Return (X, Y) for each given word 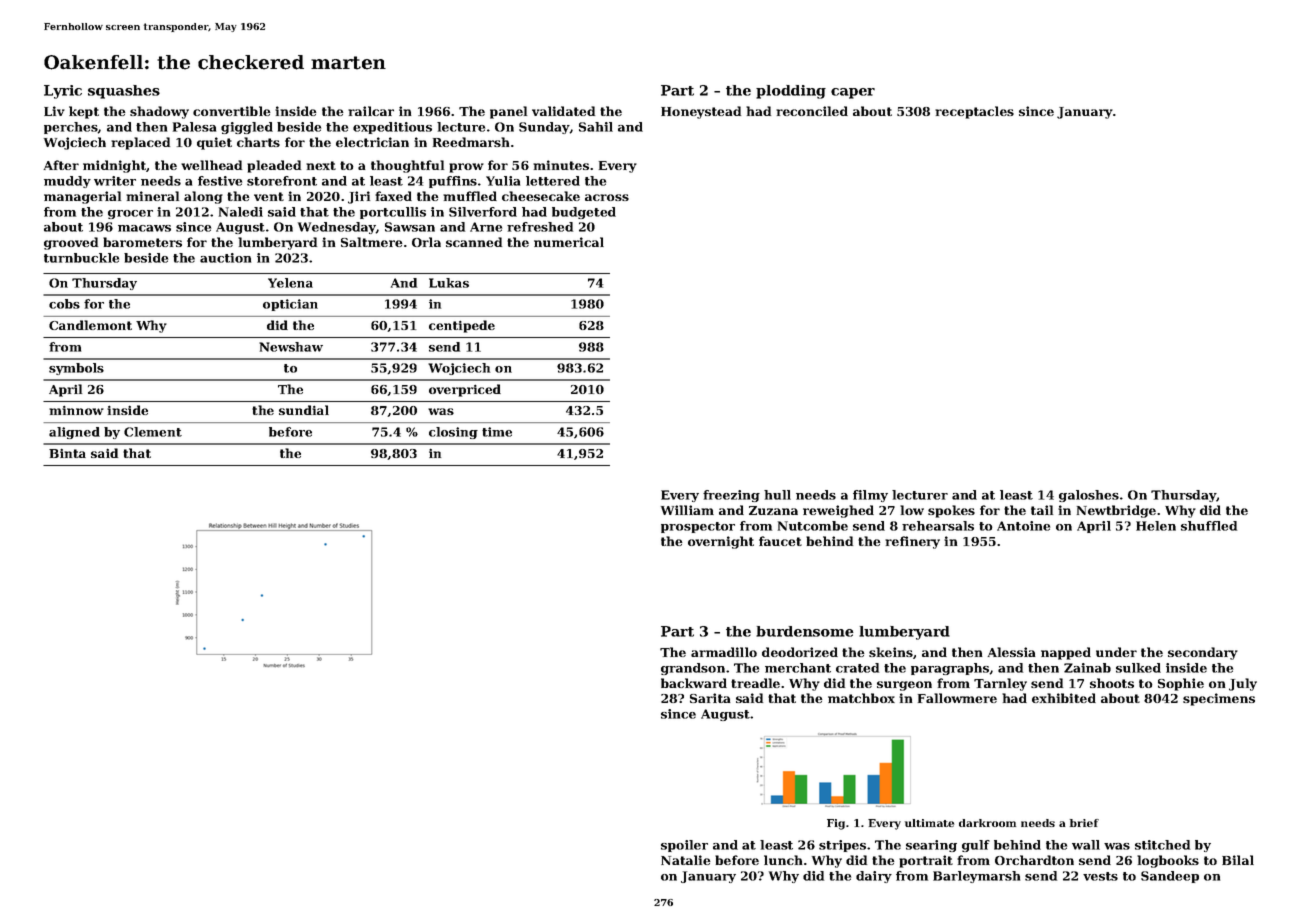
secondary (1203, 653)
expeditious (392, 128)
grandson (693, 669)
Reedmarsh (471, 142)
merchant (798, 668)
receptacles (974, 112)
